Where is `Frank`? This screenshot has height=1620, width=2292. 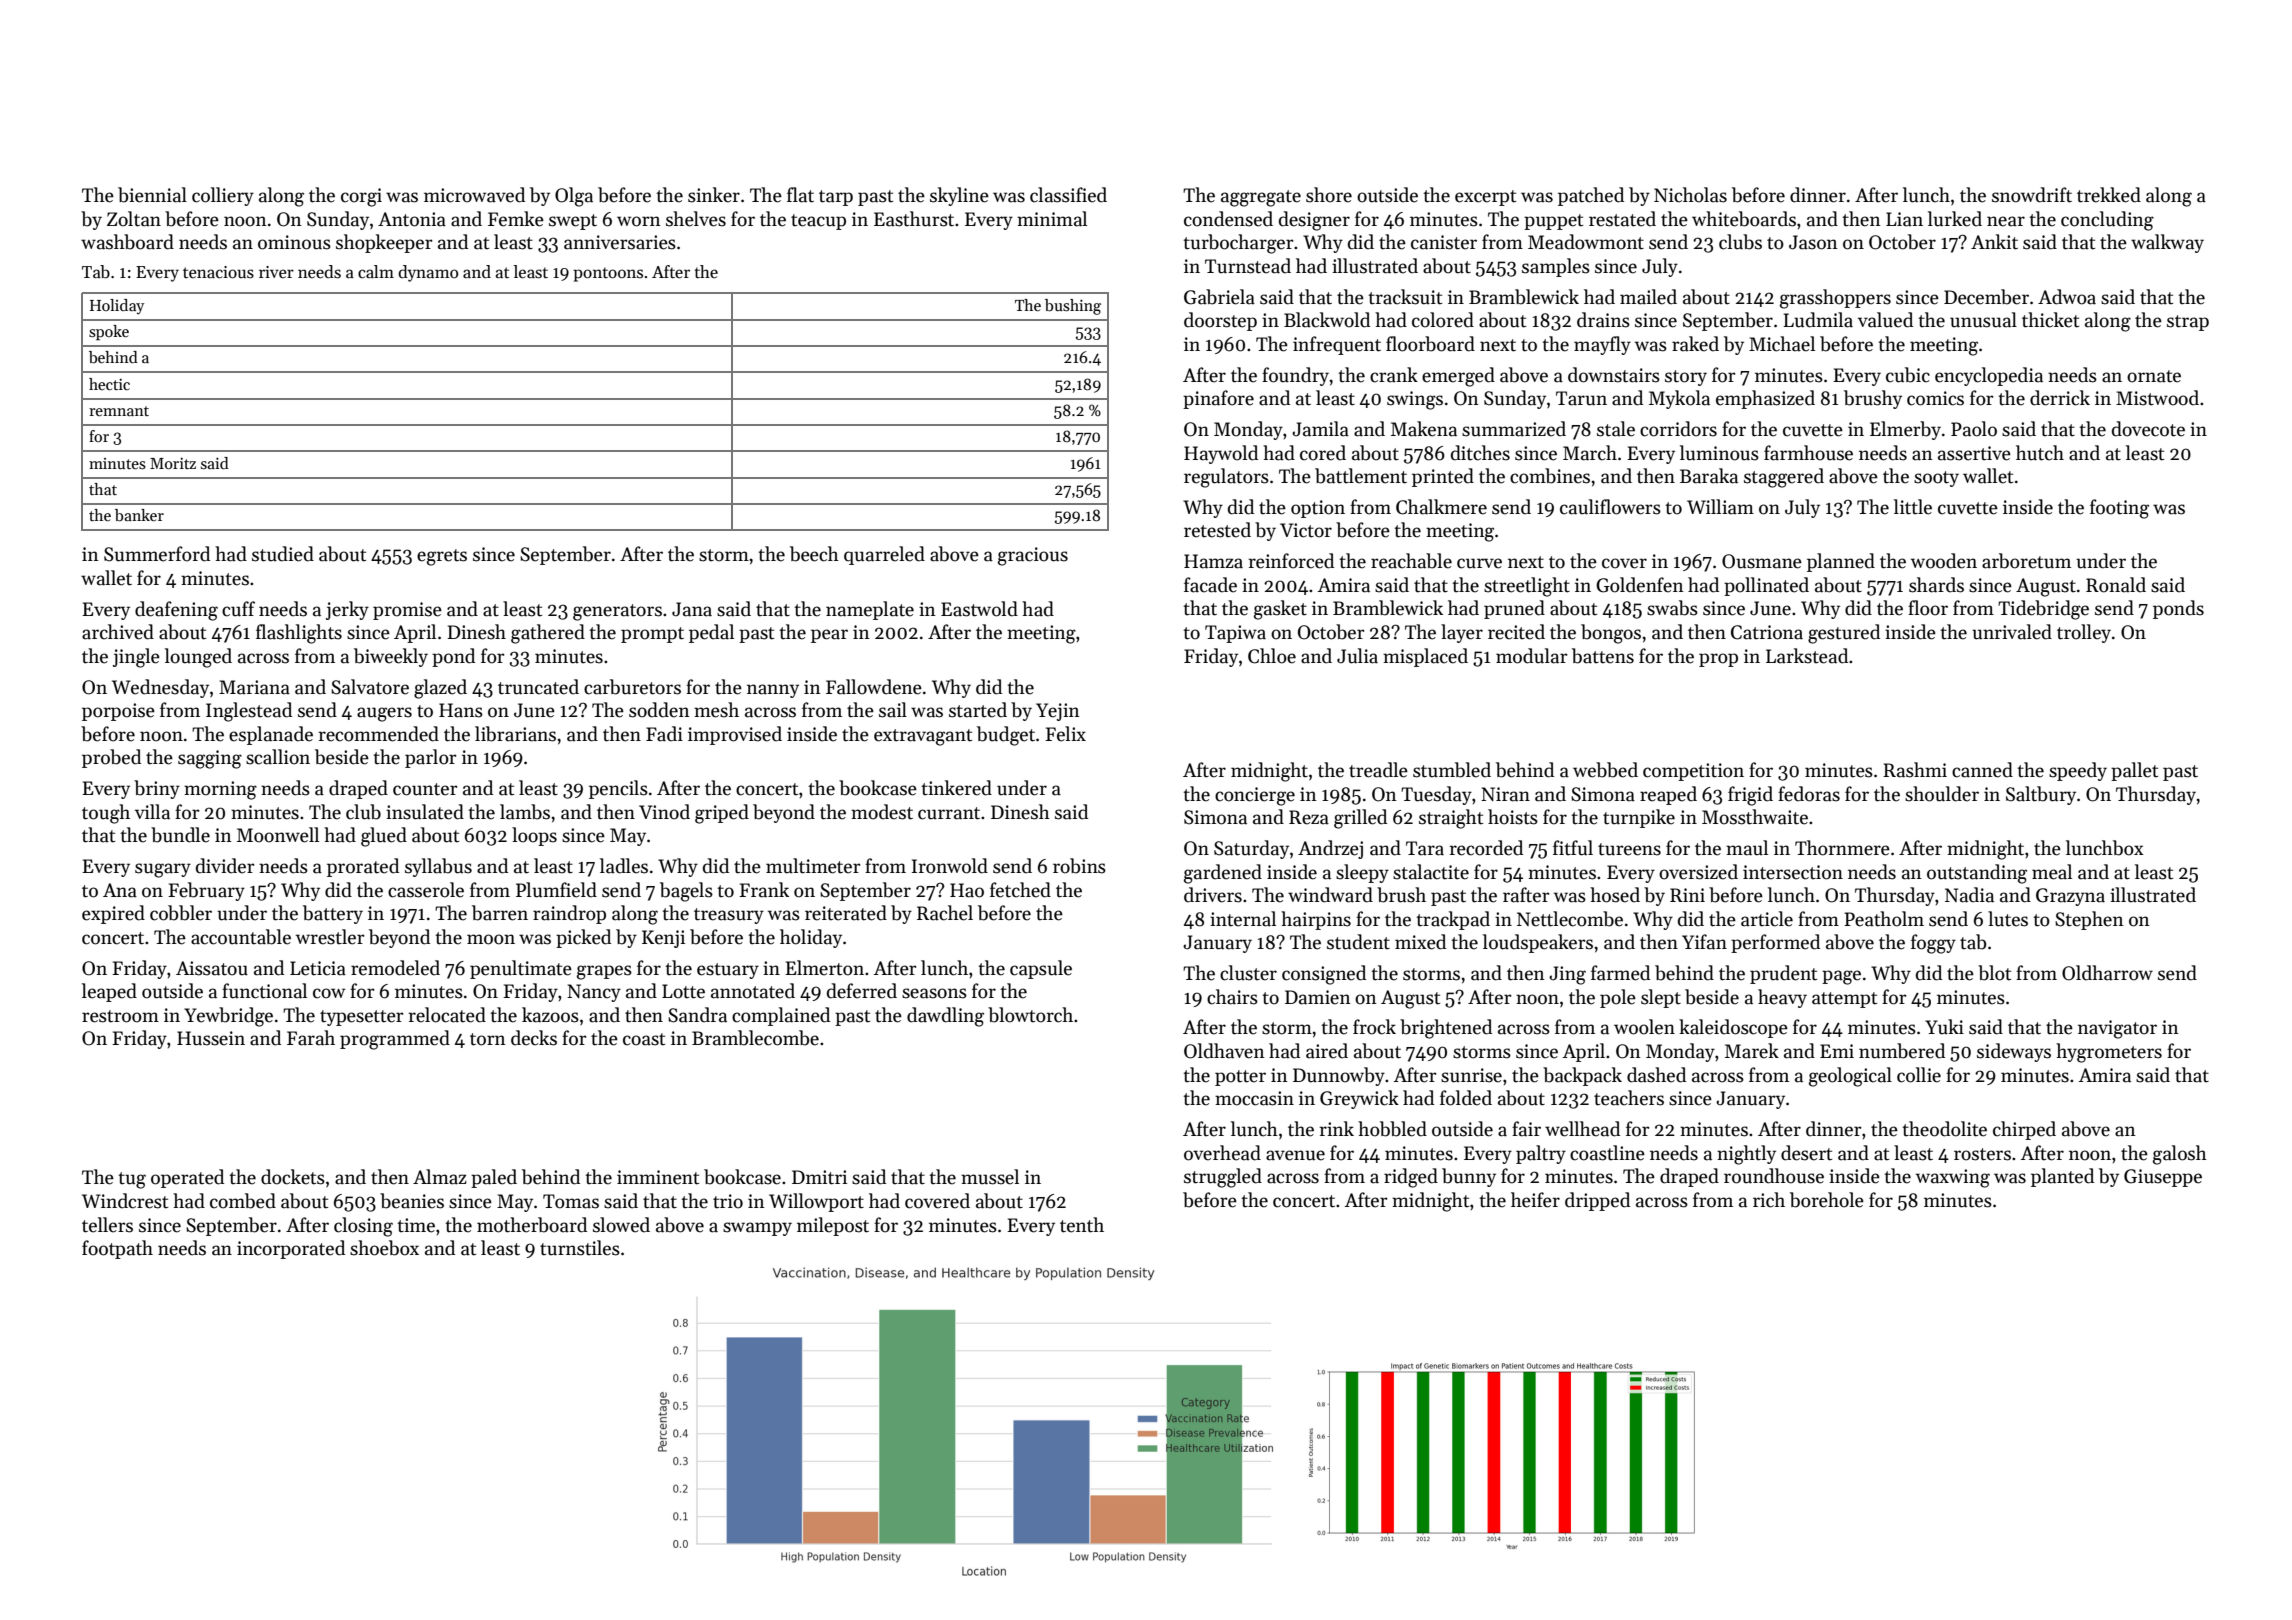
Frank is located at coordinates (764, 890).
